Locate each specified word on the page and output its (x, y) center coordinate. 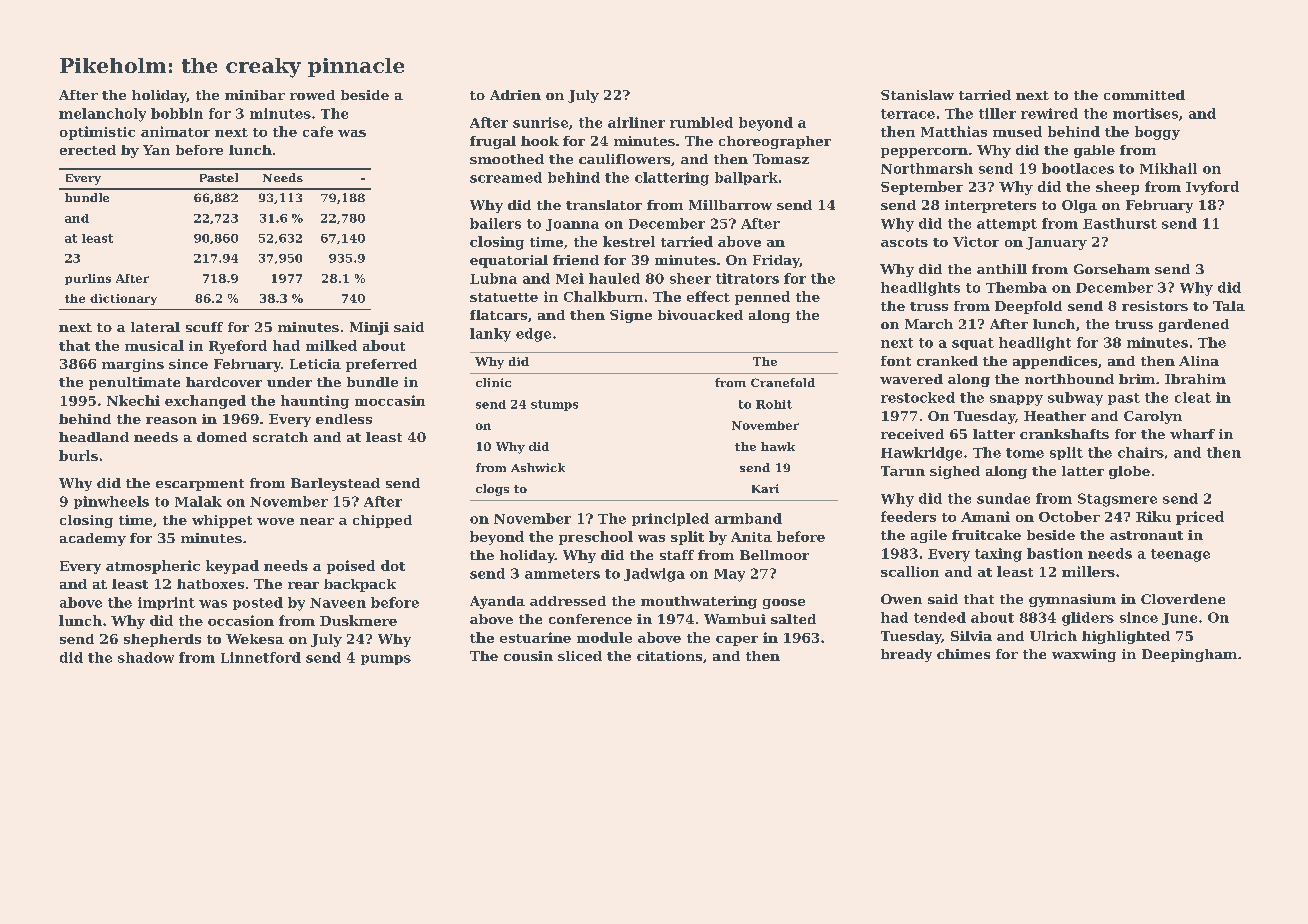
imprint (166, 603)
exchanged (205, 402)
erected (88, 150)
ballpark (746, 178)
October (1069, 516)
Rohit (774, 404)
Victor (976, 241)
